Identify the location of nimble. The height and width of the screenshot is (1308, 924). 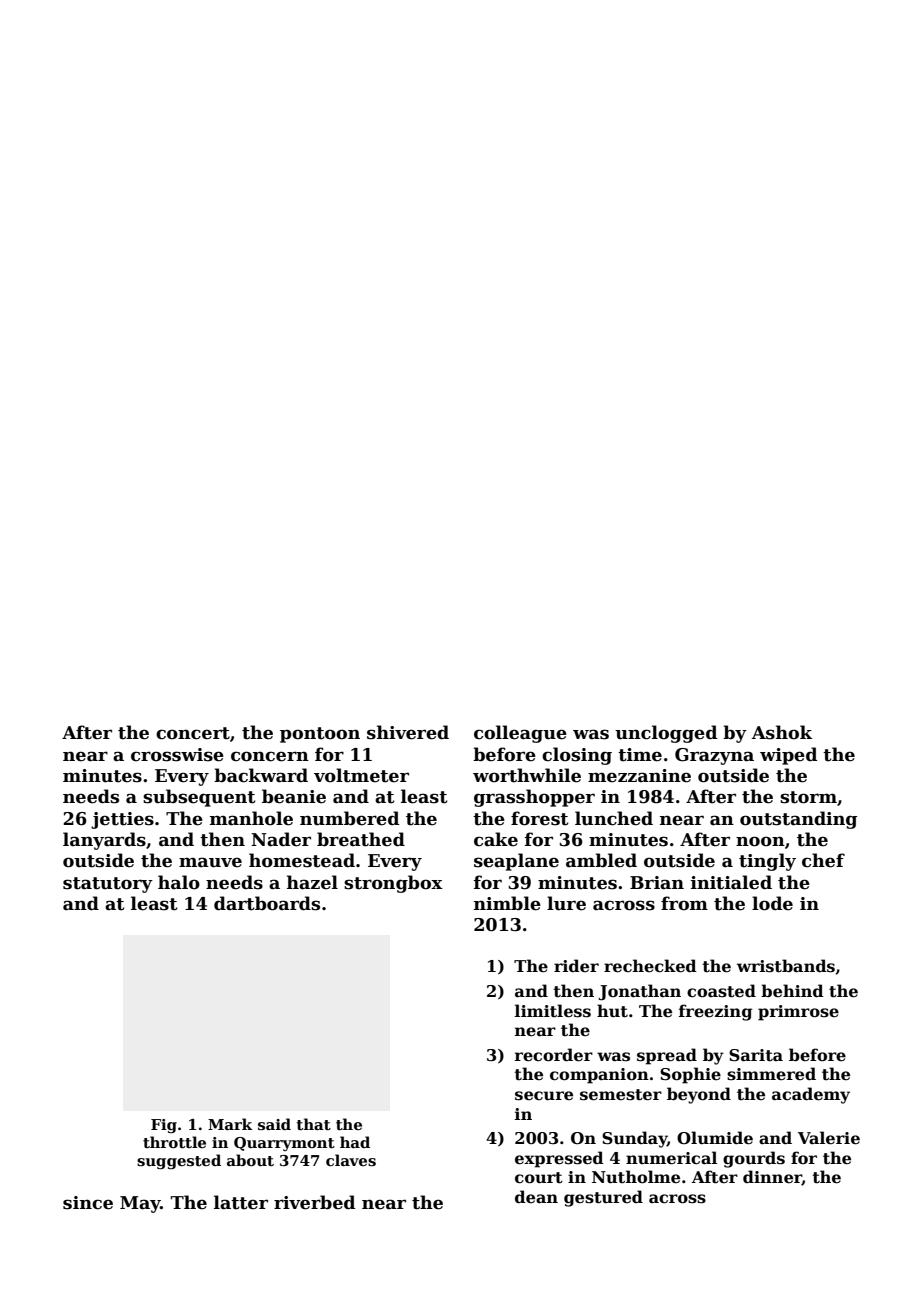
(507, 903).
